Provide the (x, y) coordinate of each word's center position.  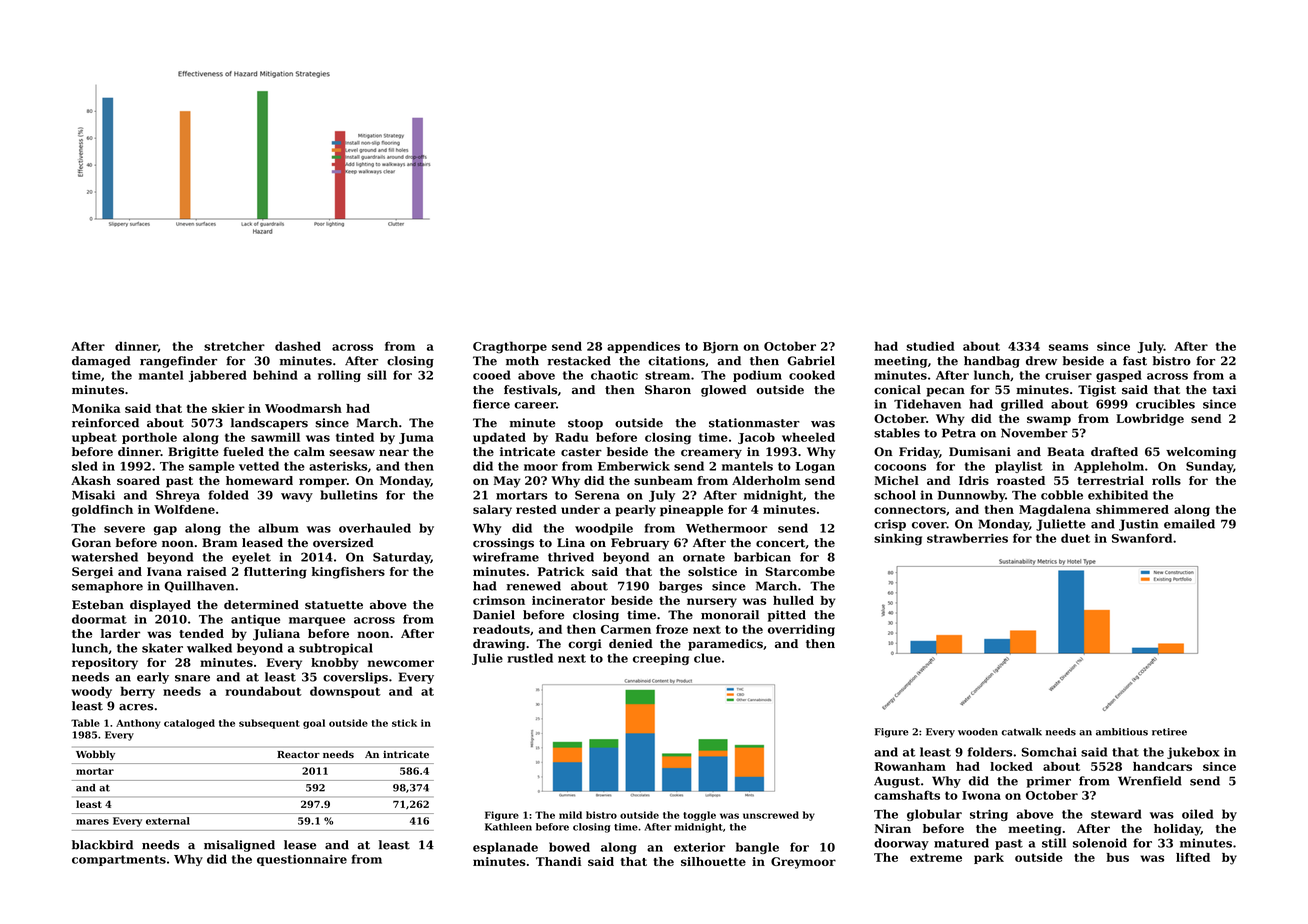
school (895, 495)
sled (85, 466)
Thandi (558, 861)
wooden (978, 732)
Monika (96, 408)
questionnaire (302, 860)
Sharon (668, 390)
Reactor (298, 754)
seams (1068, 347)
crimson (499, 600)
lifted (1193, 857)
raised (207, 571)
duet (1075, 538)
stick (404, 723)
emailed (1189, 524)
